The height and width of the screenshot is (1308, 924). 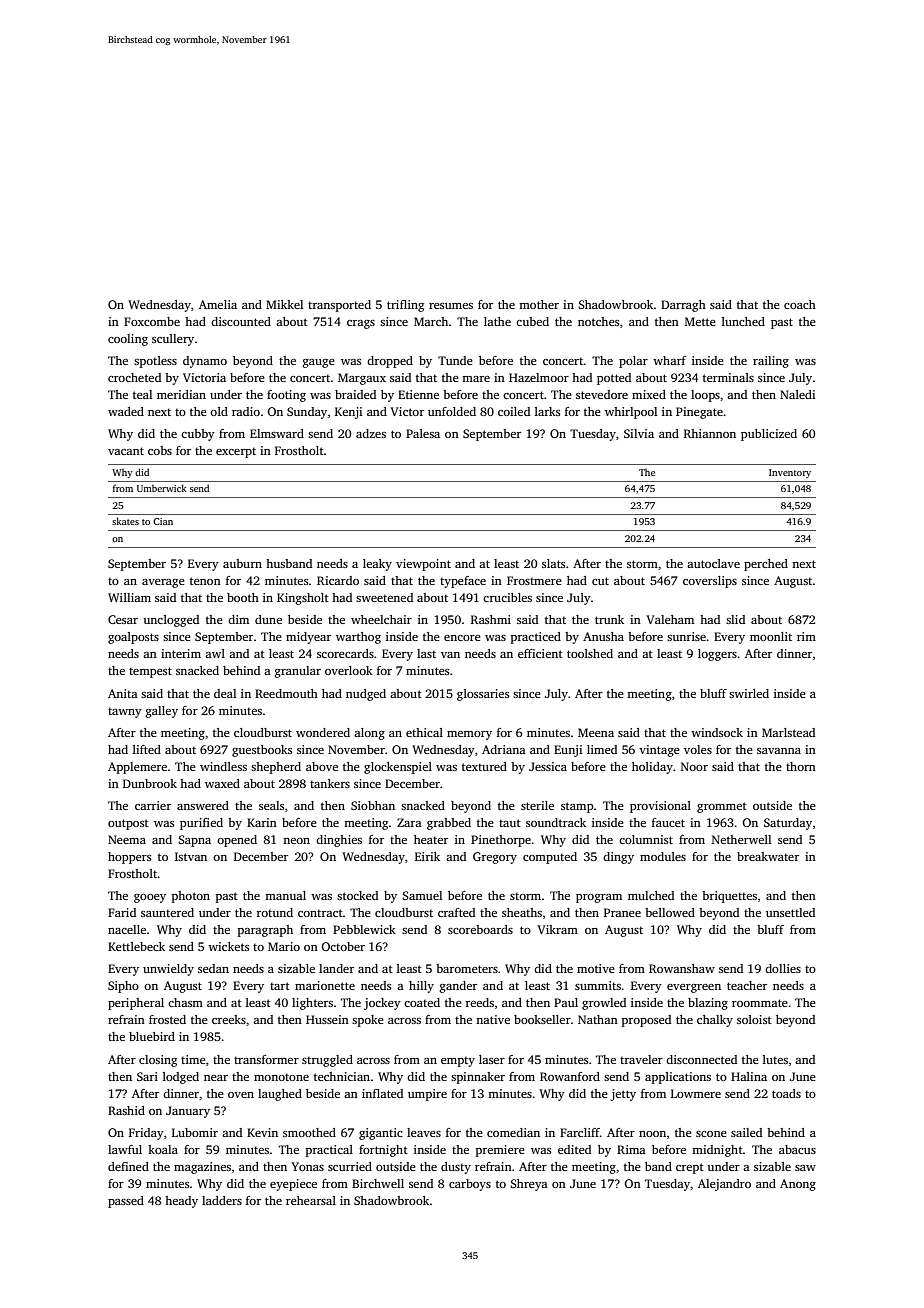 I want to click on carrier, so click(x=153, y=805).
